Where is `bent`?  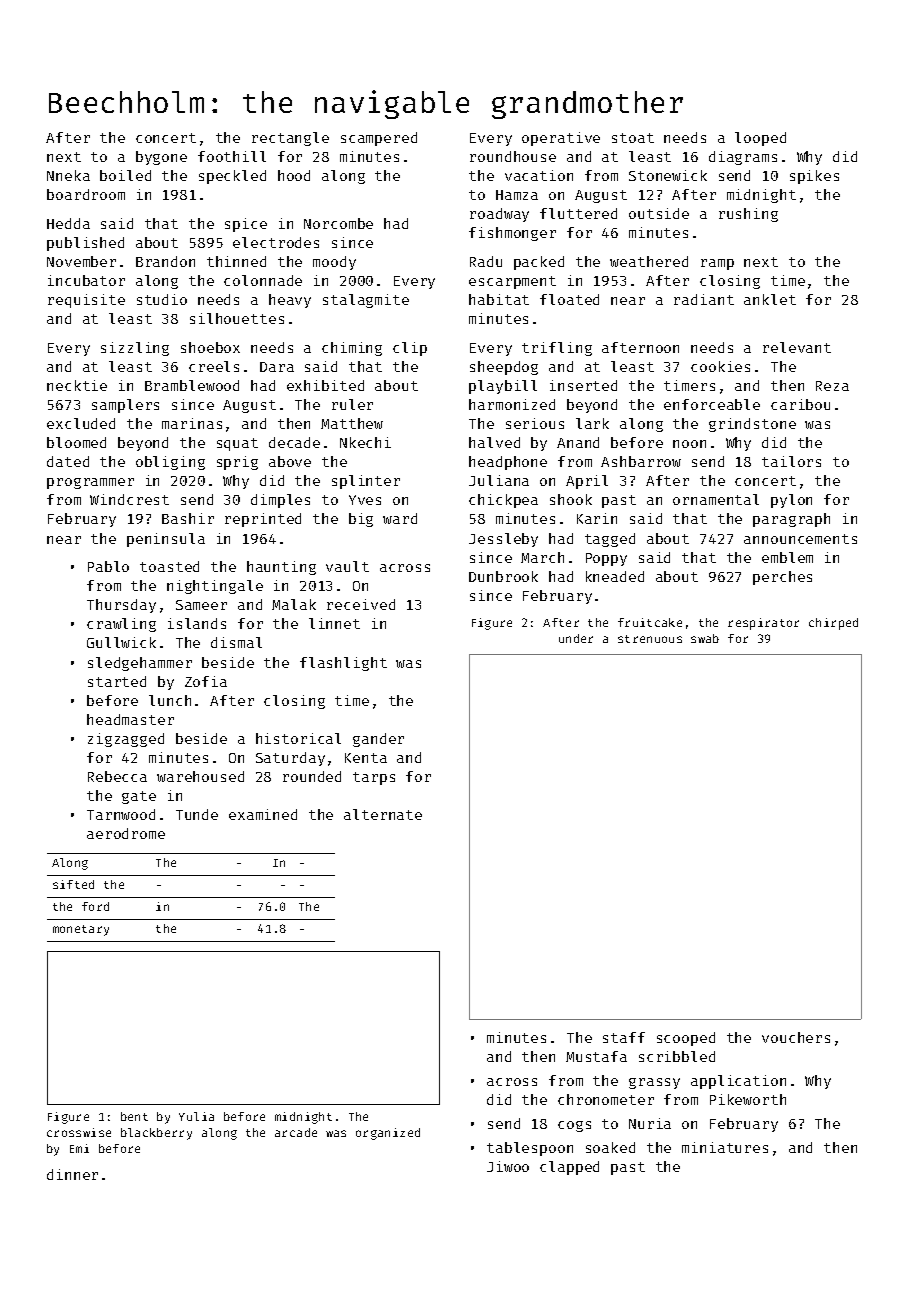
bent is located at coordinates (134, 1116).
